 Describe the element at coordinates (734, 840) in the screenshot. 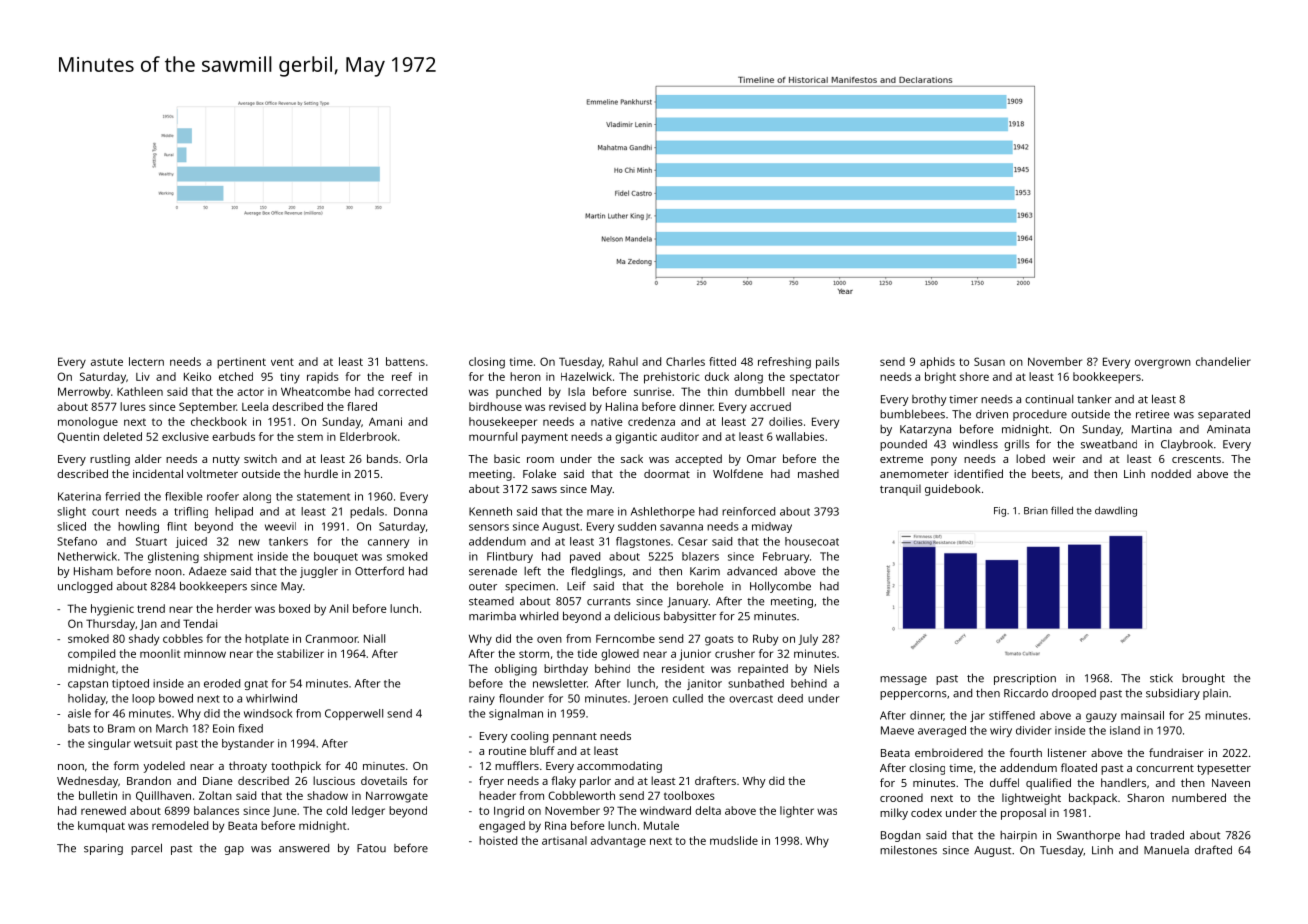

I see `mudslide` at that location.
